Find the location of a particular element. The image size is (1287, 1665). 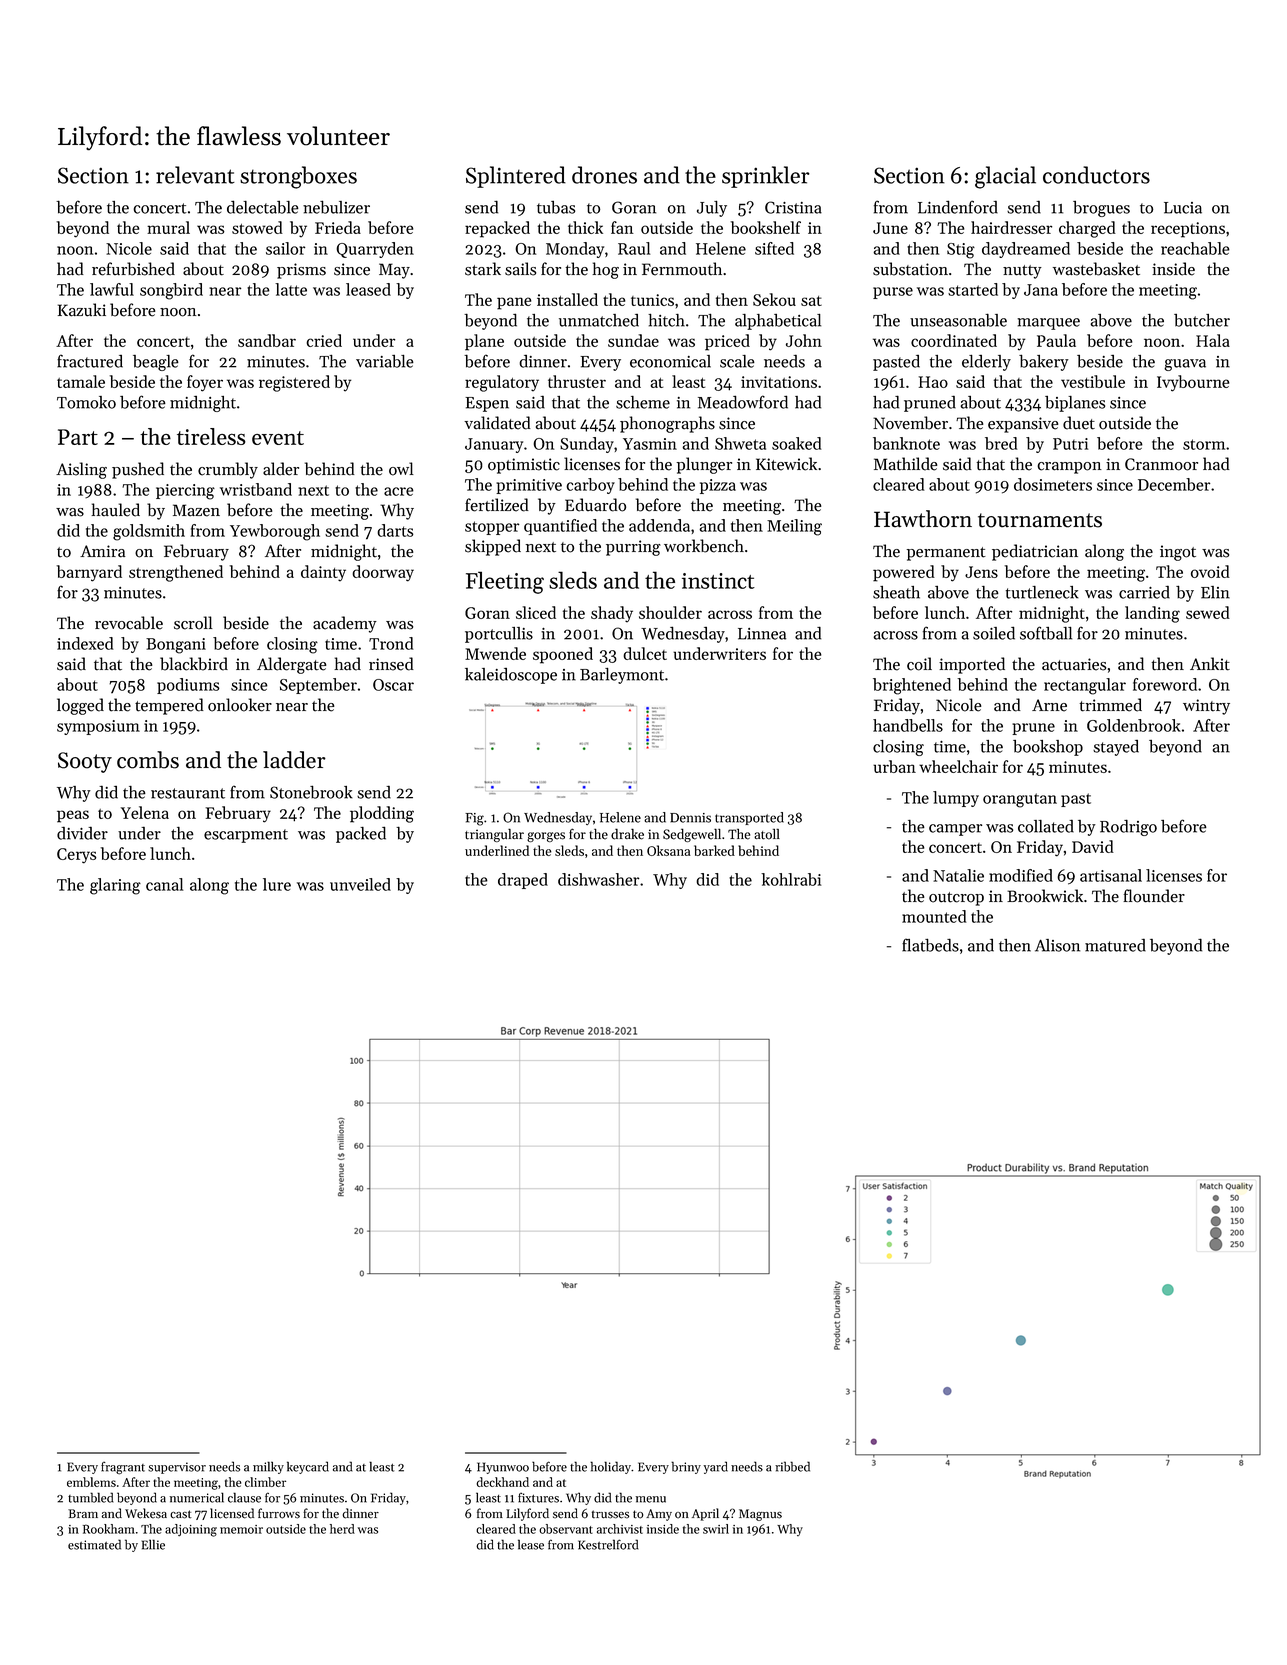

dishwasher is located at coordinates (598, 879).
